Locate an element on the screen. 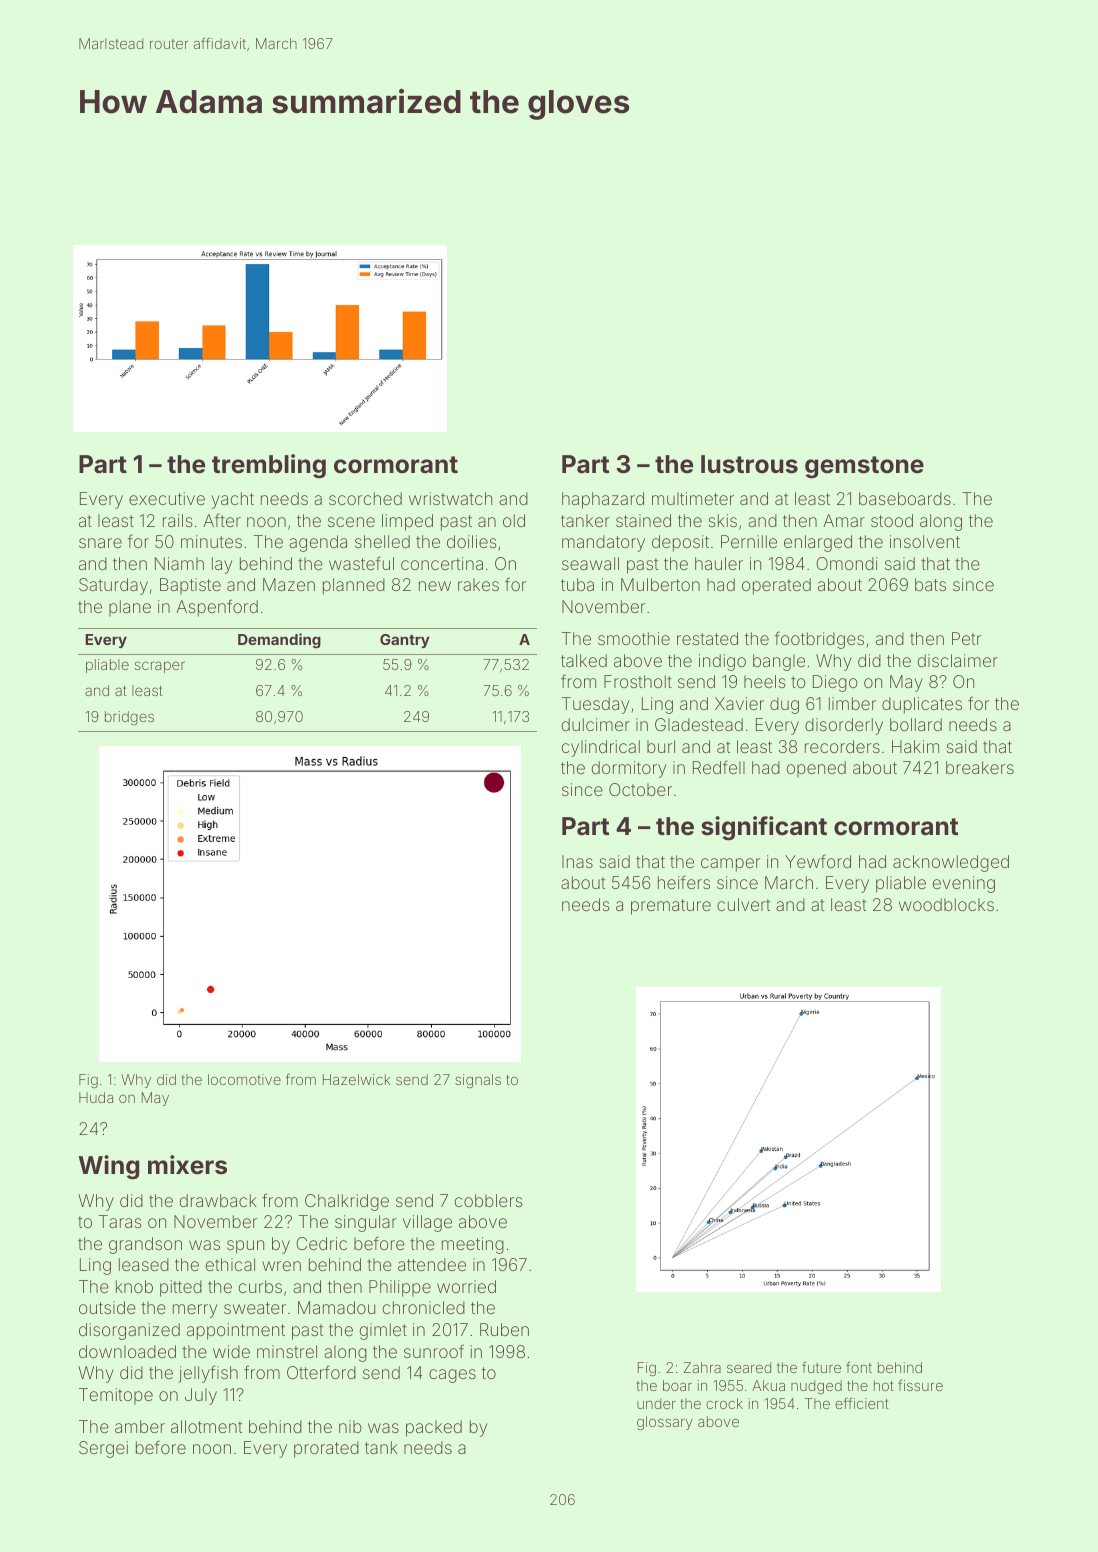 Image resolution: width=1098 pixels, height=1552 pixels. Demanding is located at coordinates (279, 640).
